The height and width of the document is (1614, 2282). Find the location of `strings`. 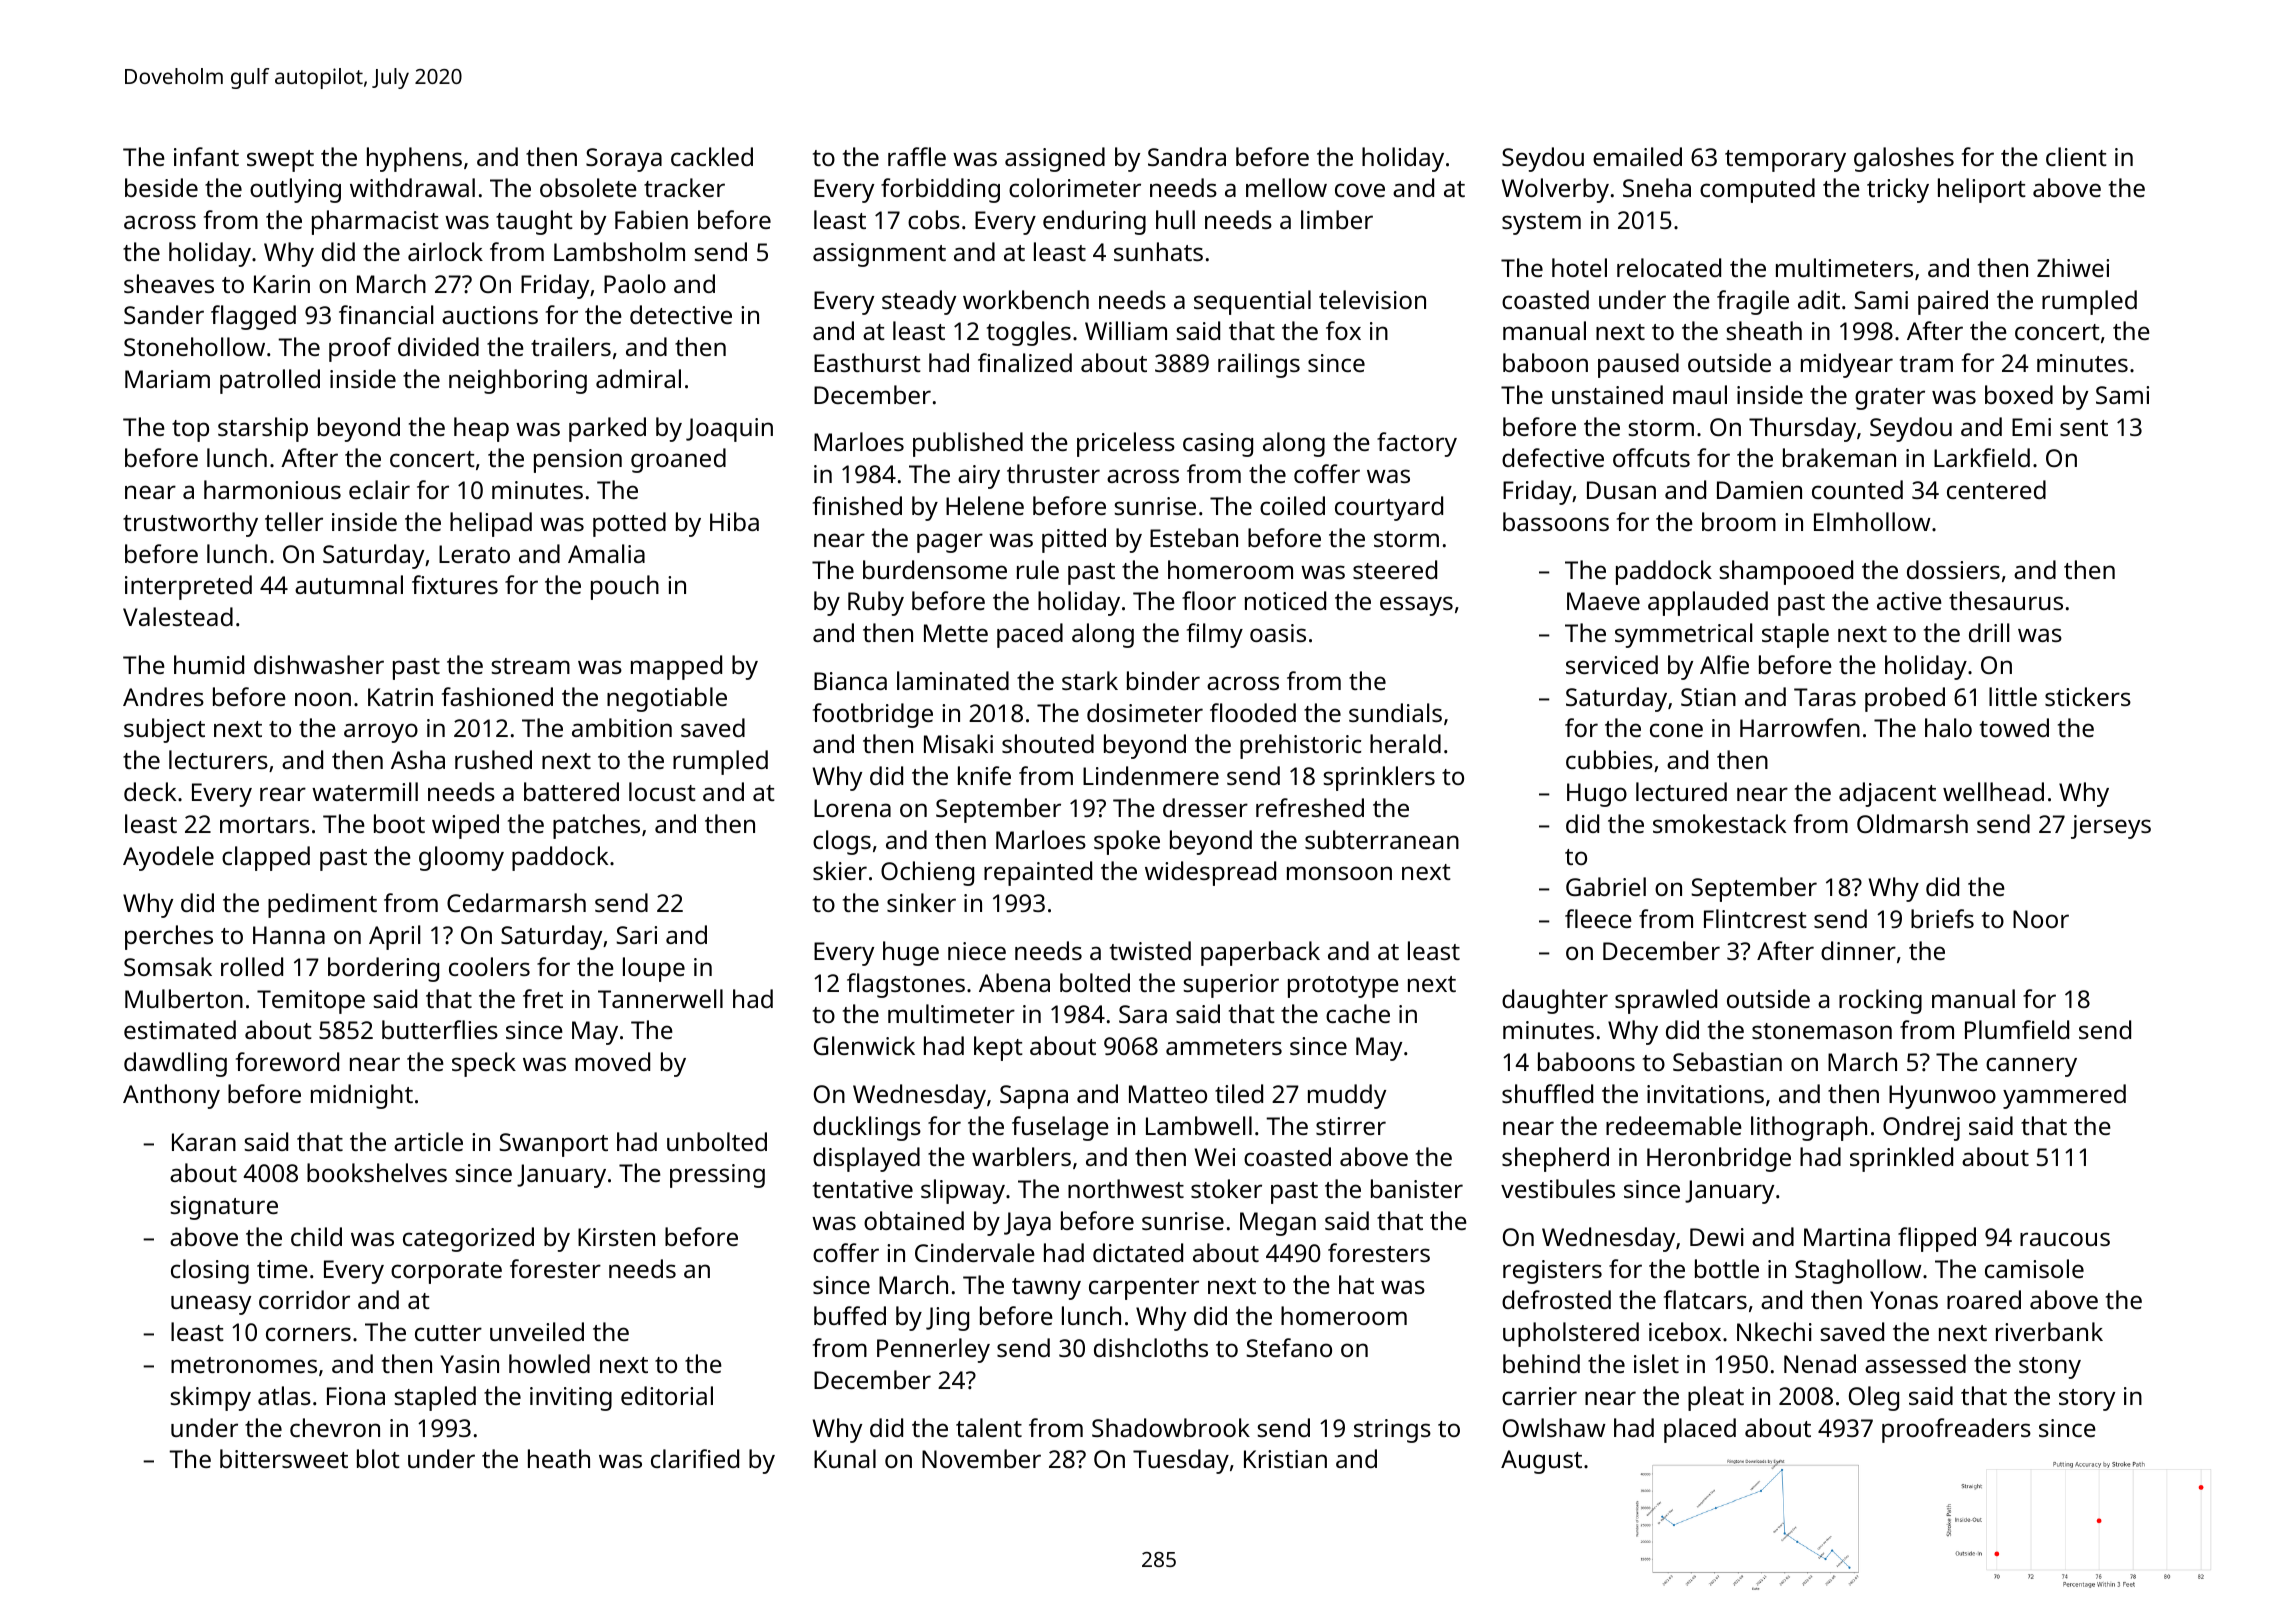

strings is located at coordinates (1392, 1431).
